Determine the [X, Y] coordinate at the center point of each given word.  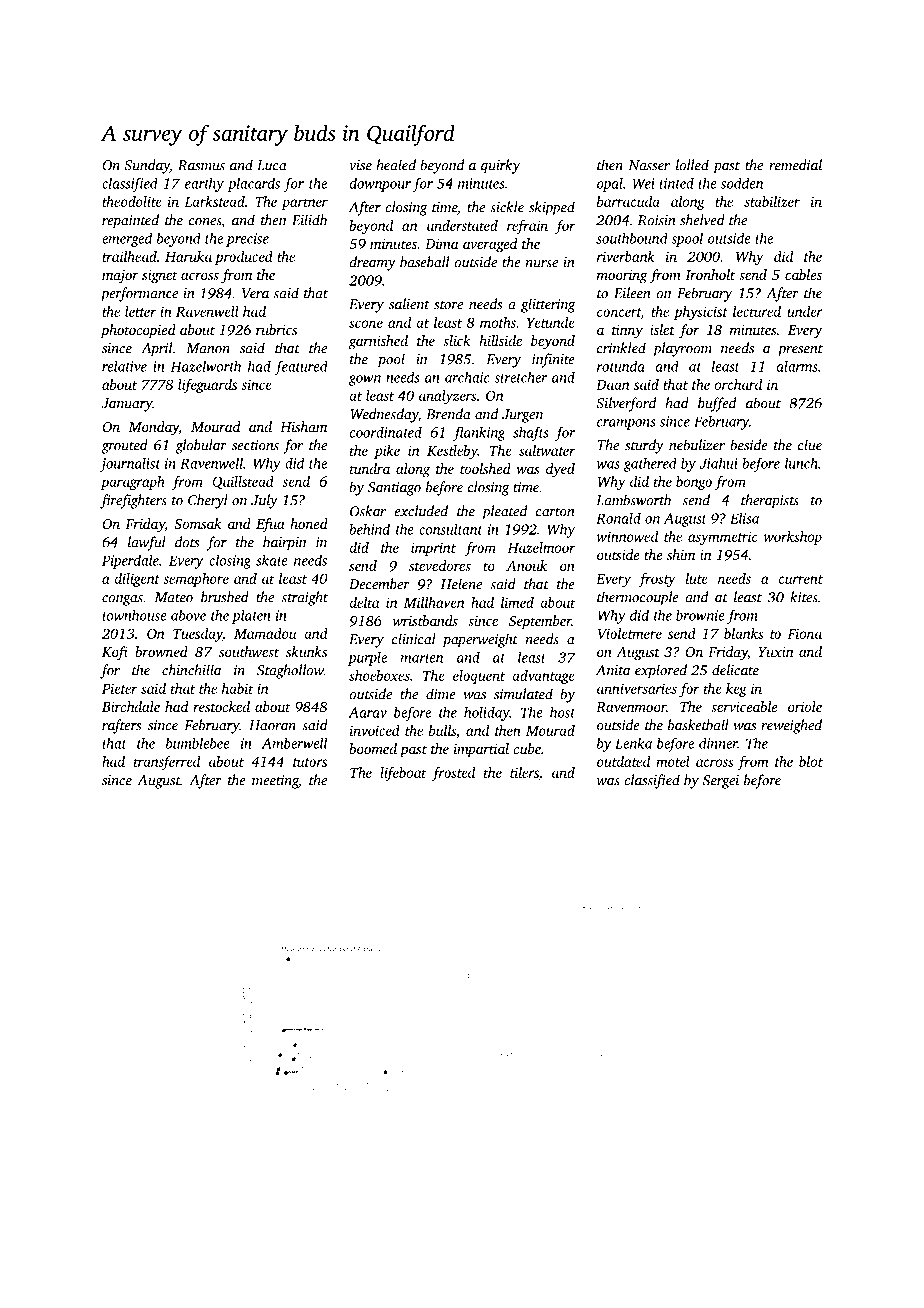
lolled [692, 165]
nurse [541, 264]
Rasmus [201, 165]
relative [124, 366]
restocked [221, 706]
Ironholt [710, 274]
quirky [501, 166]
